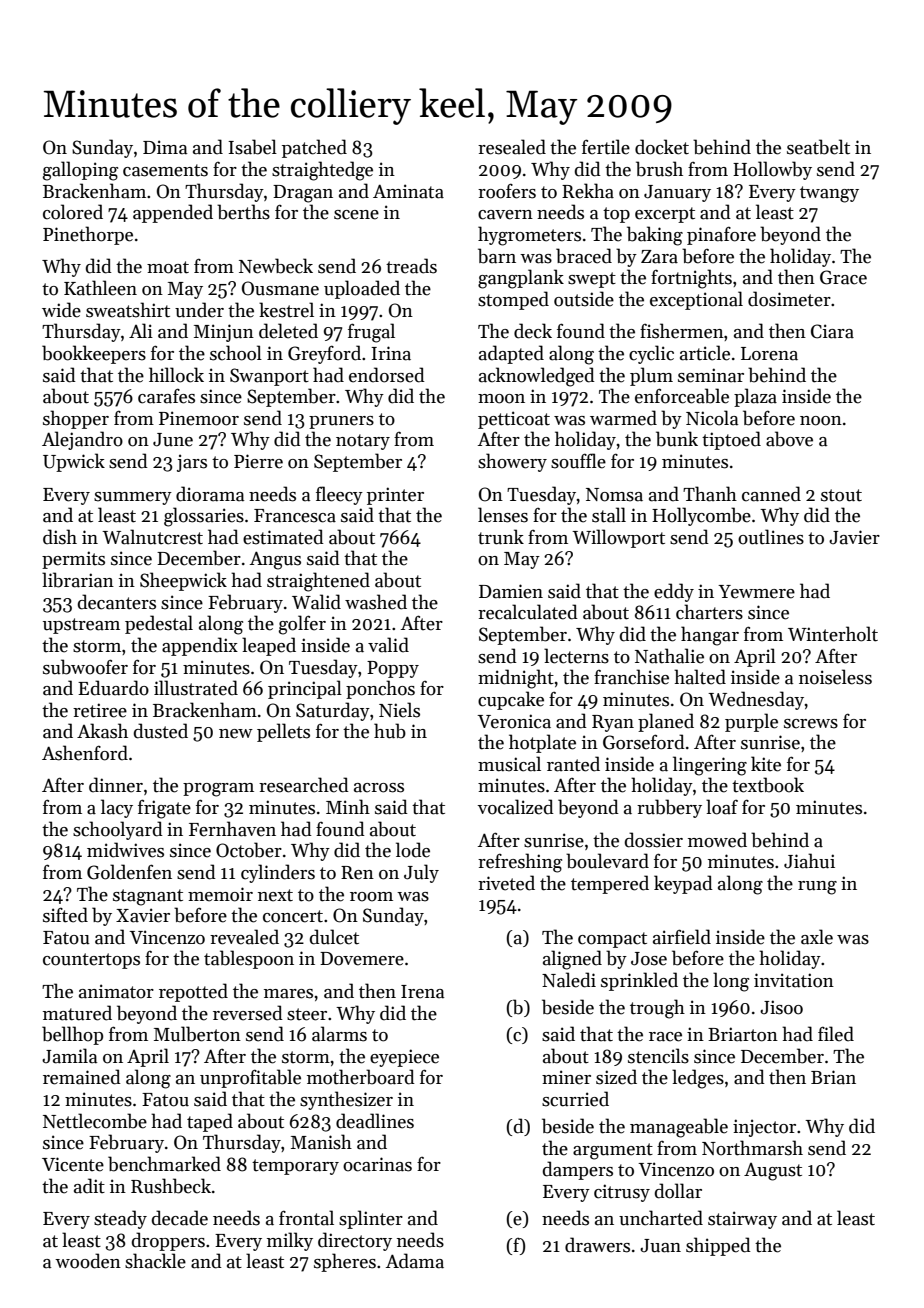 Image resolution: width=924 pixels, height=1308 pixels. What do you see at coordinates (210, 494) in the screenshot?
I see `diorama` at bounding box center [210, 494].
